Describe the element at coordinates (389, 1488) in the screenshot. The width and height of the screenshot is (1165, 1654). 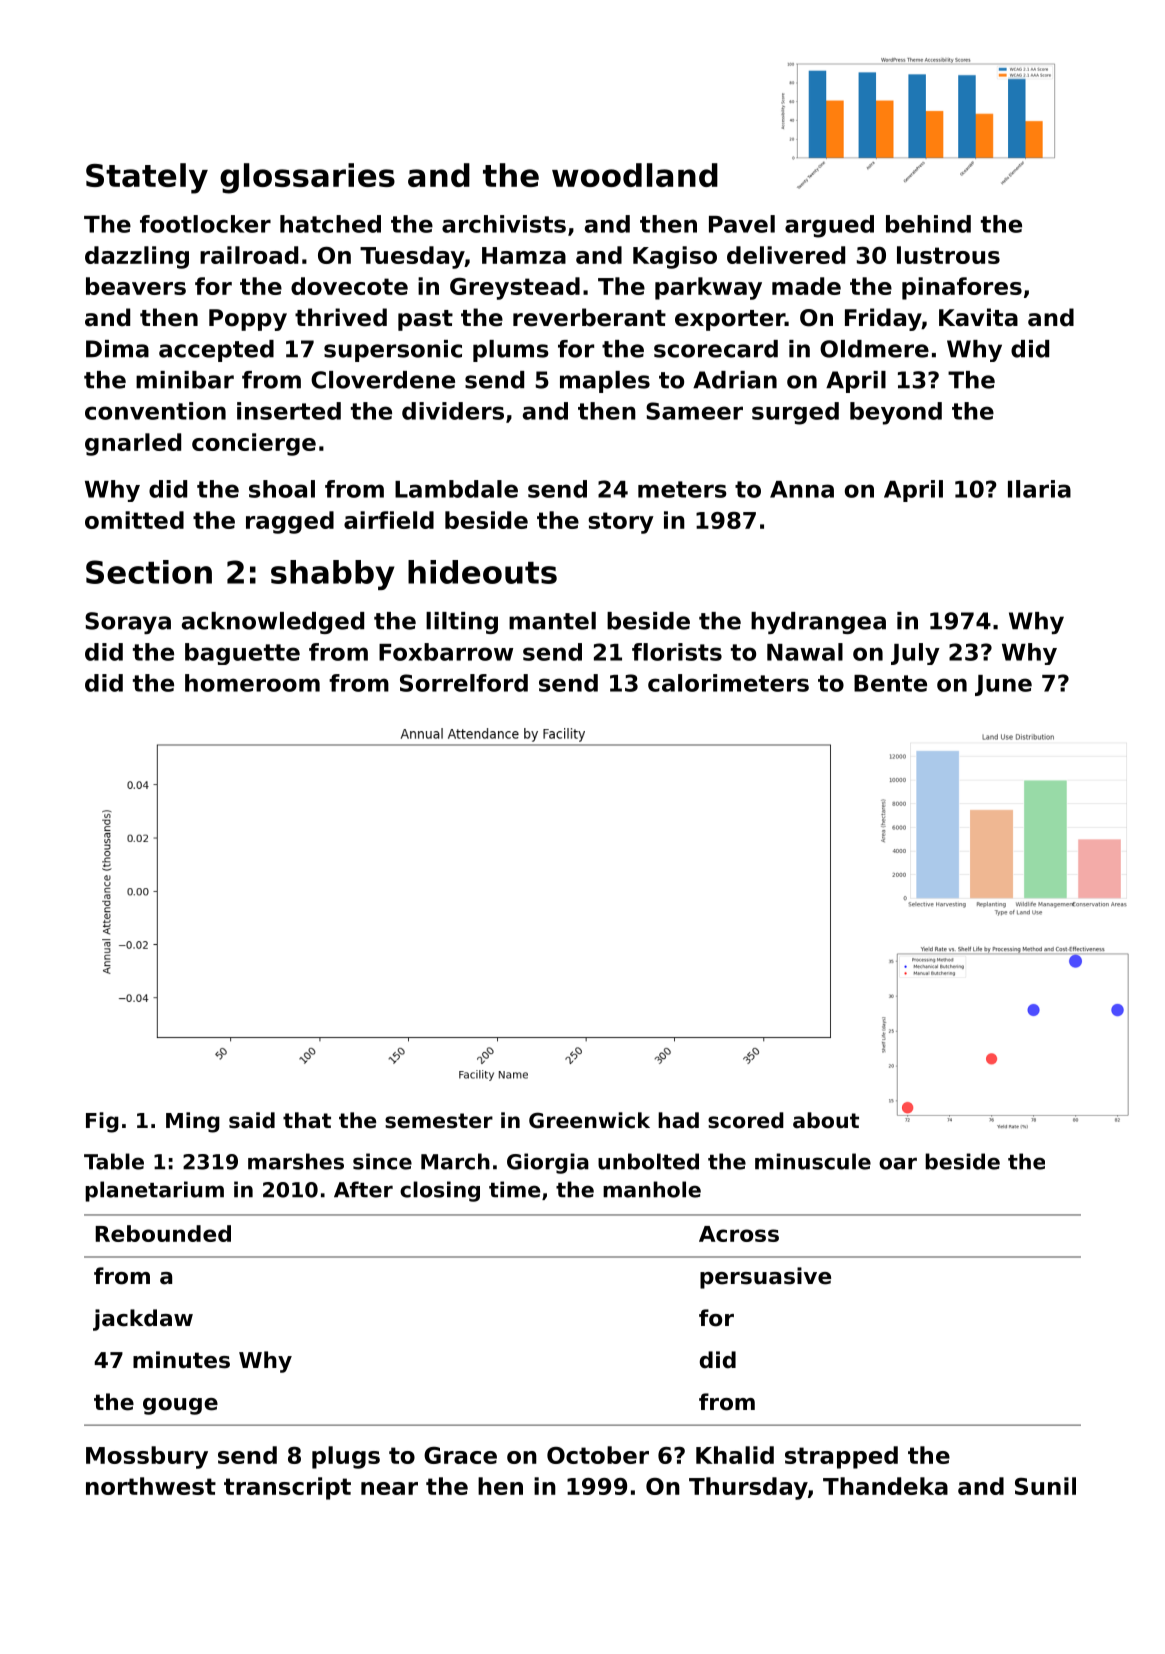
I see `near` at that location.
